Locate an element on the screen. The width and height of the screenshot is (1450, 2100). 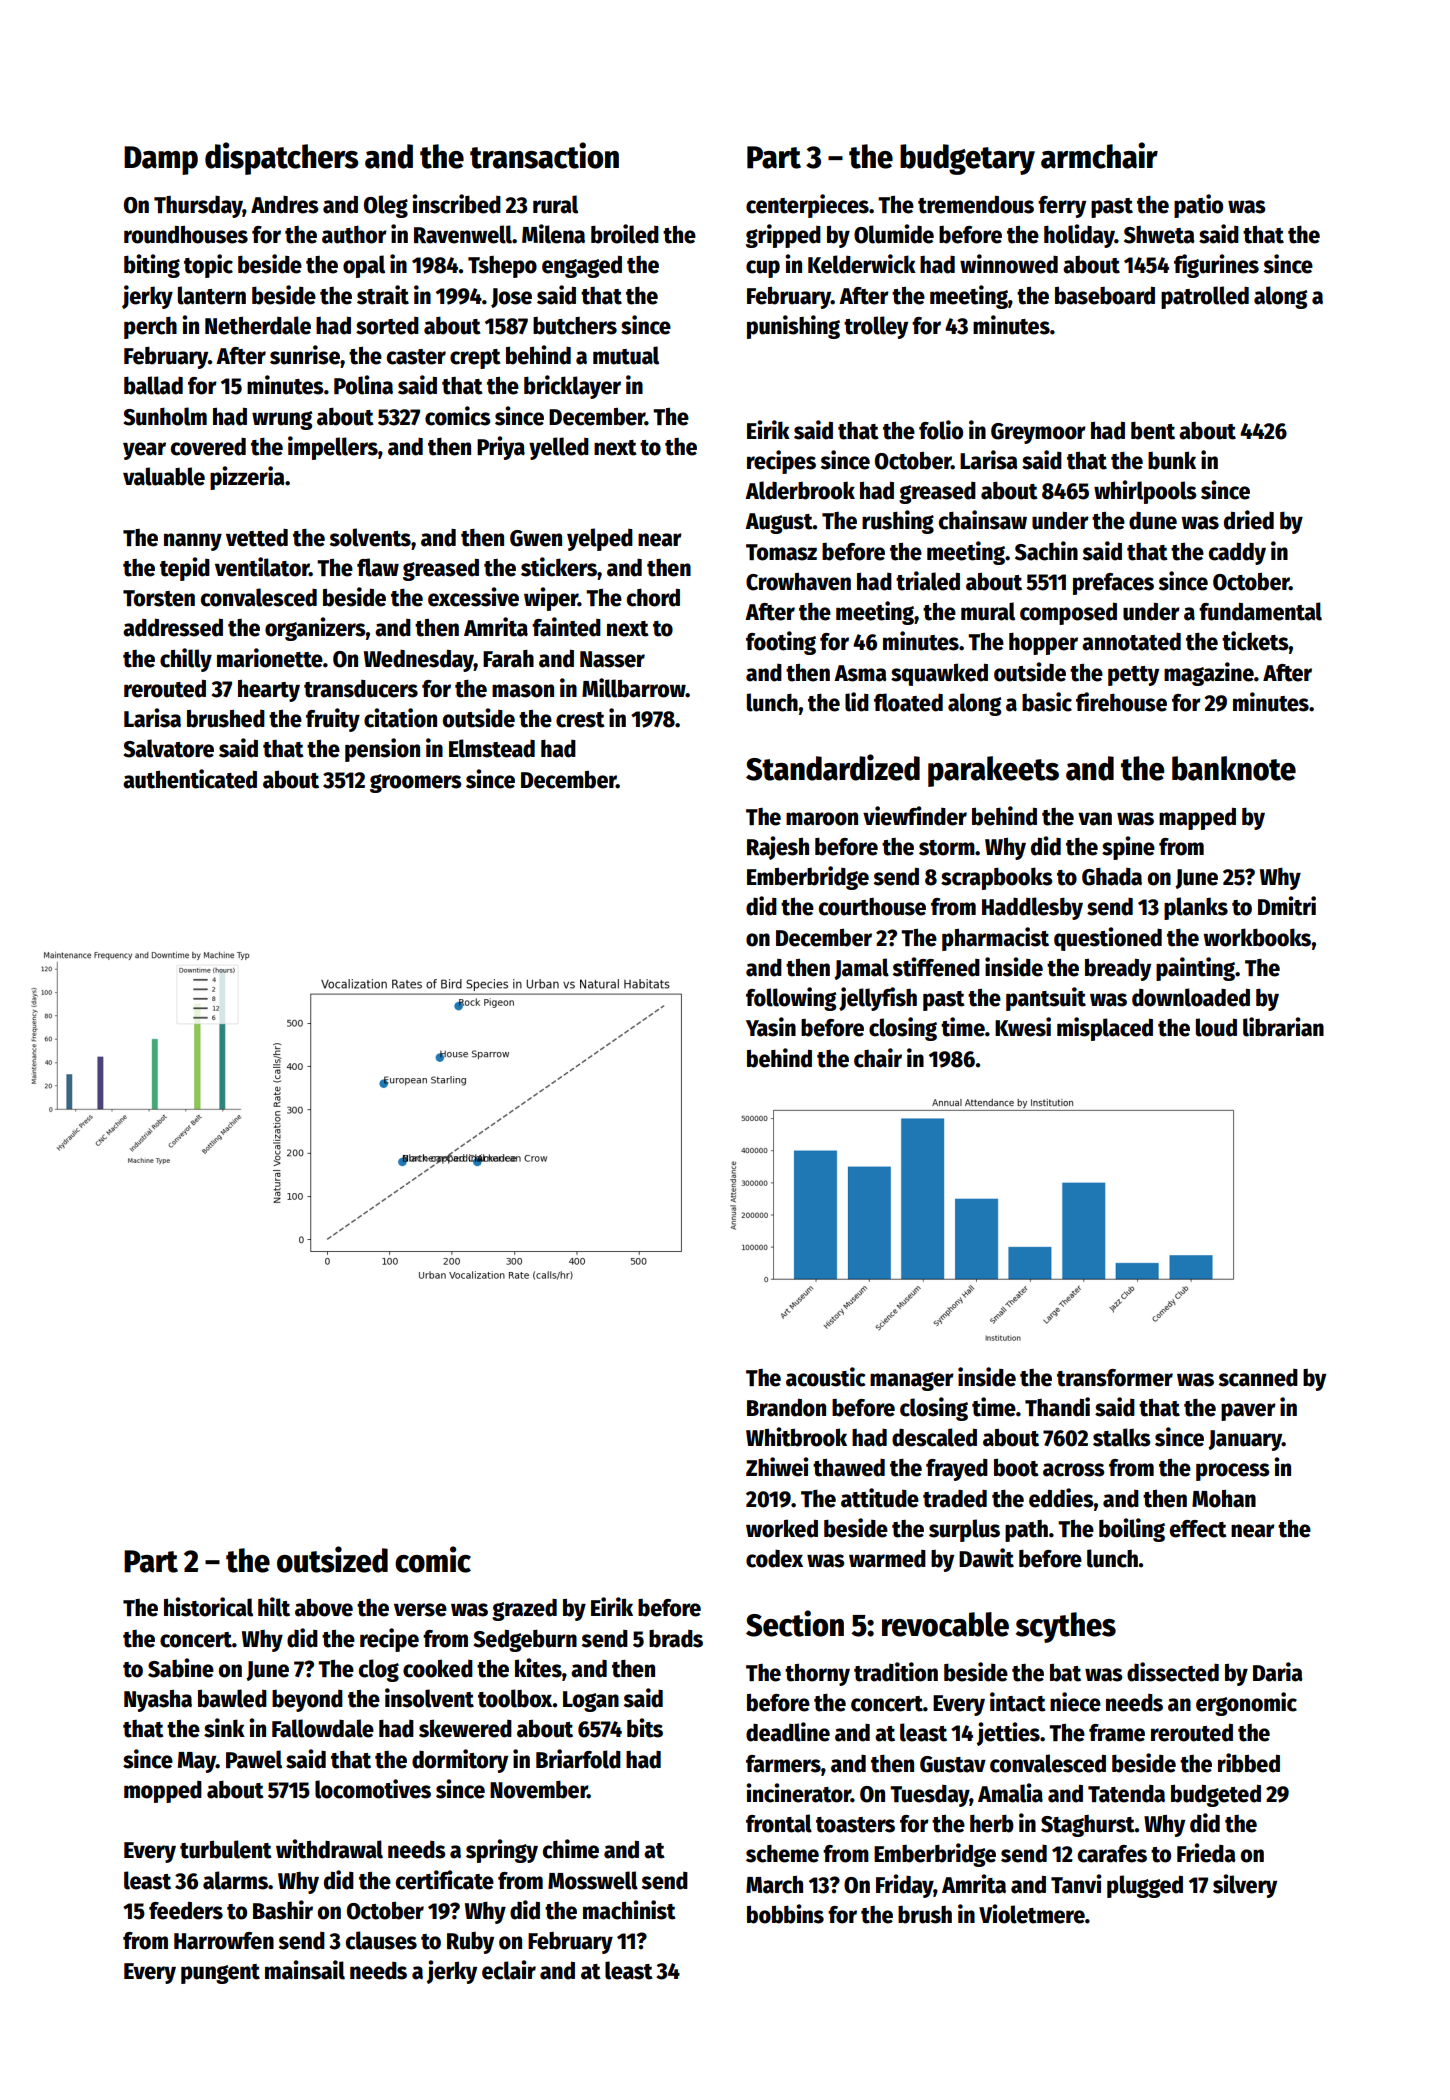
dispatchers is located at coordinates (281, 158).
